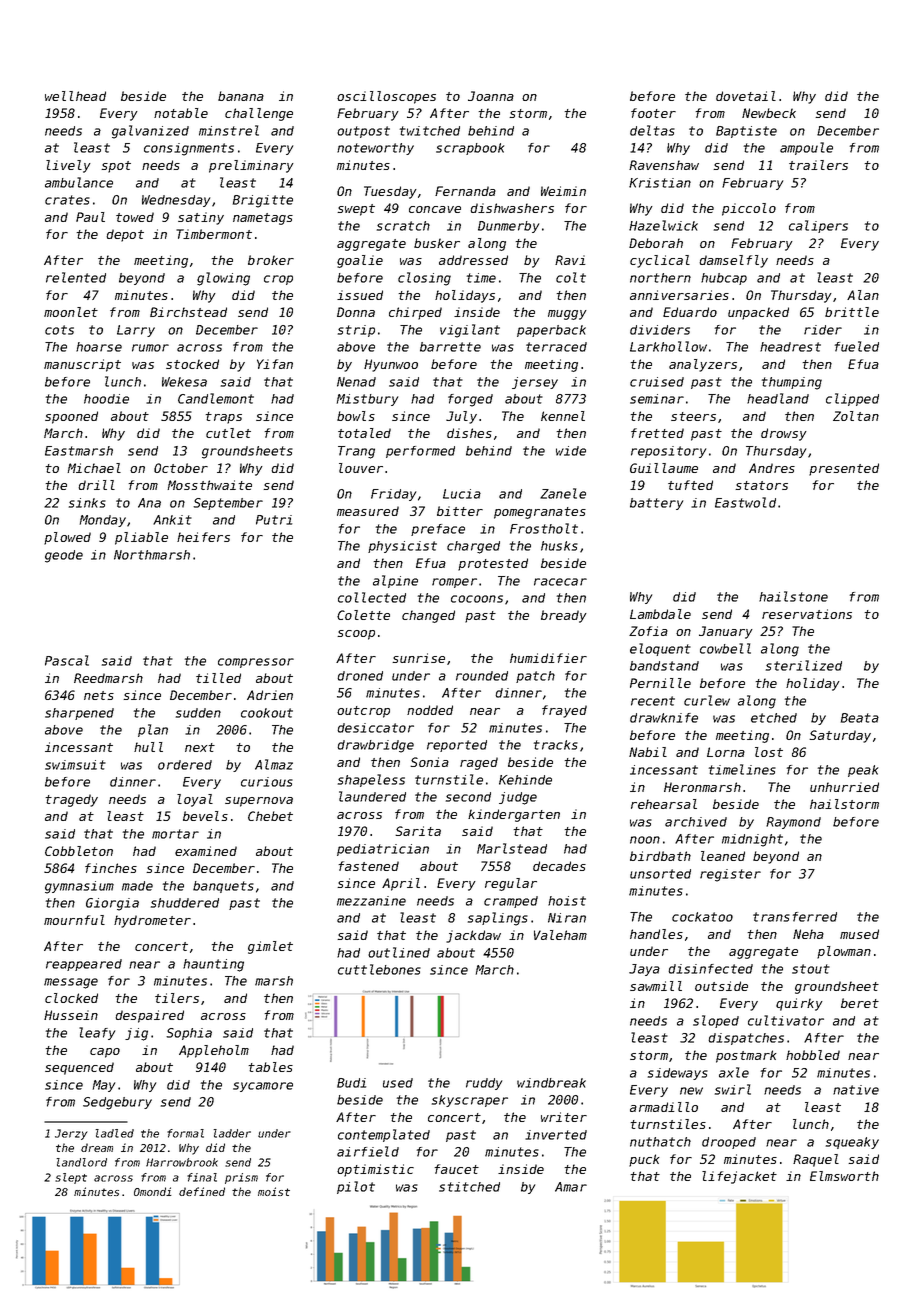  Describe the element at coordinates (473, 936) in the screenshot. I see `jackdaw` at that location.
